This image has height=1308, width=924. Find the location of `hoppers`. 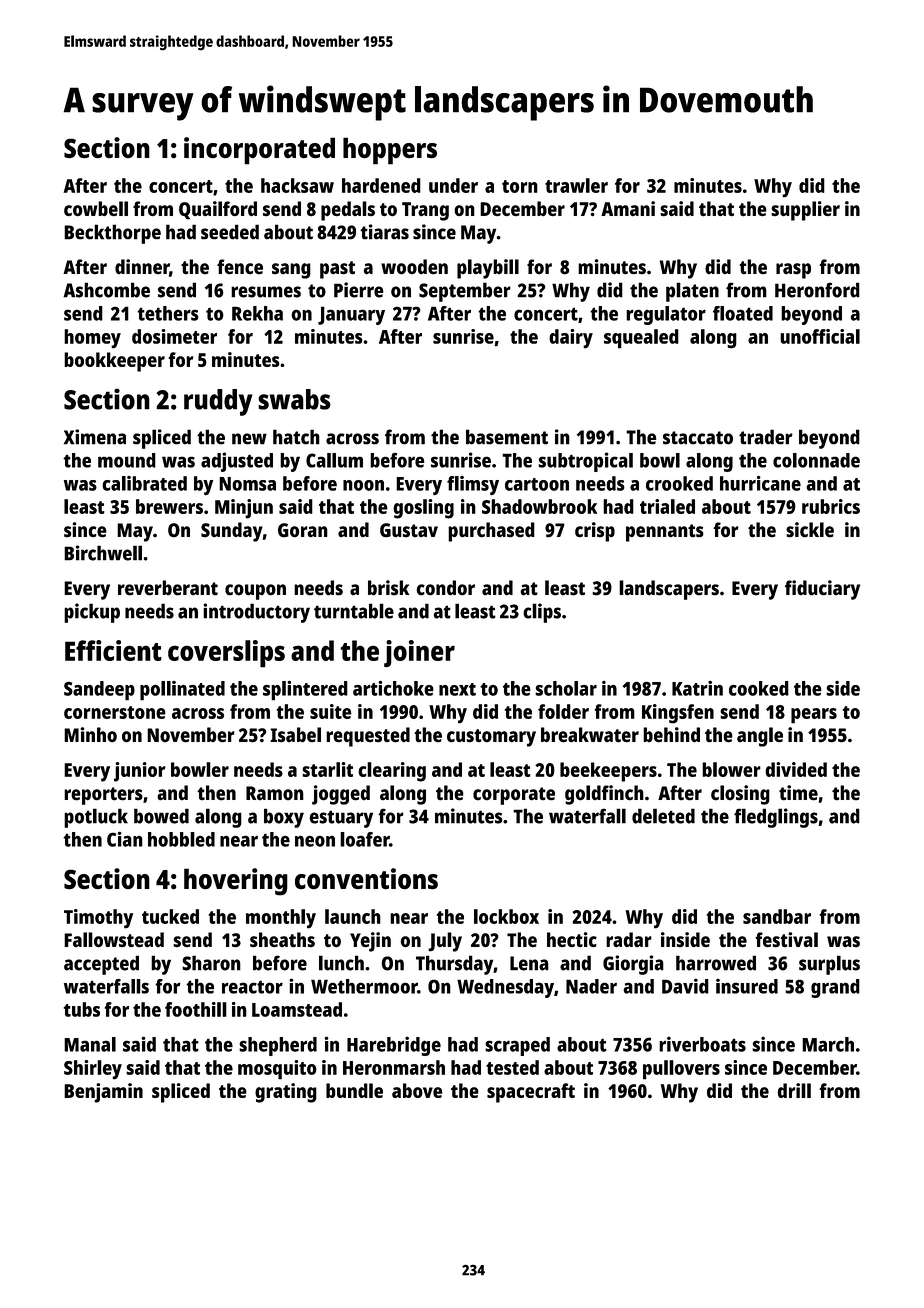

hoppers is located at coordinates (390, 151).
